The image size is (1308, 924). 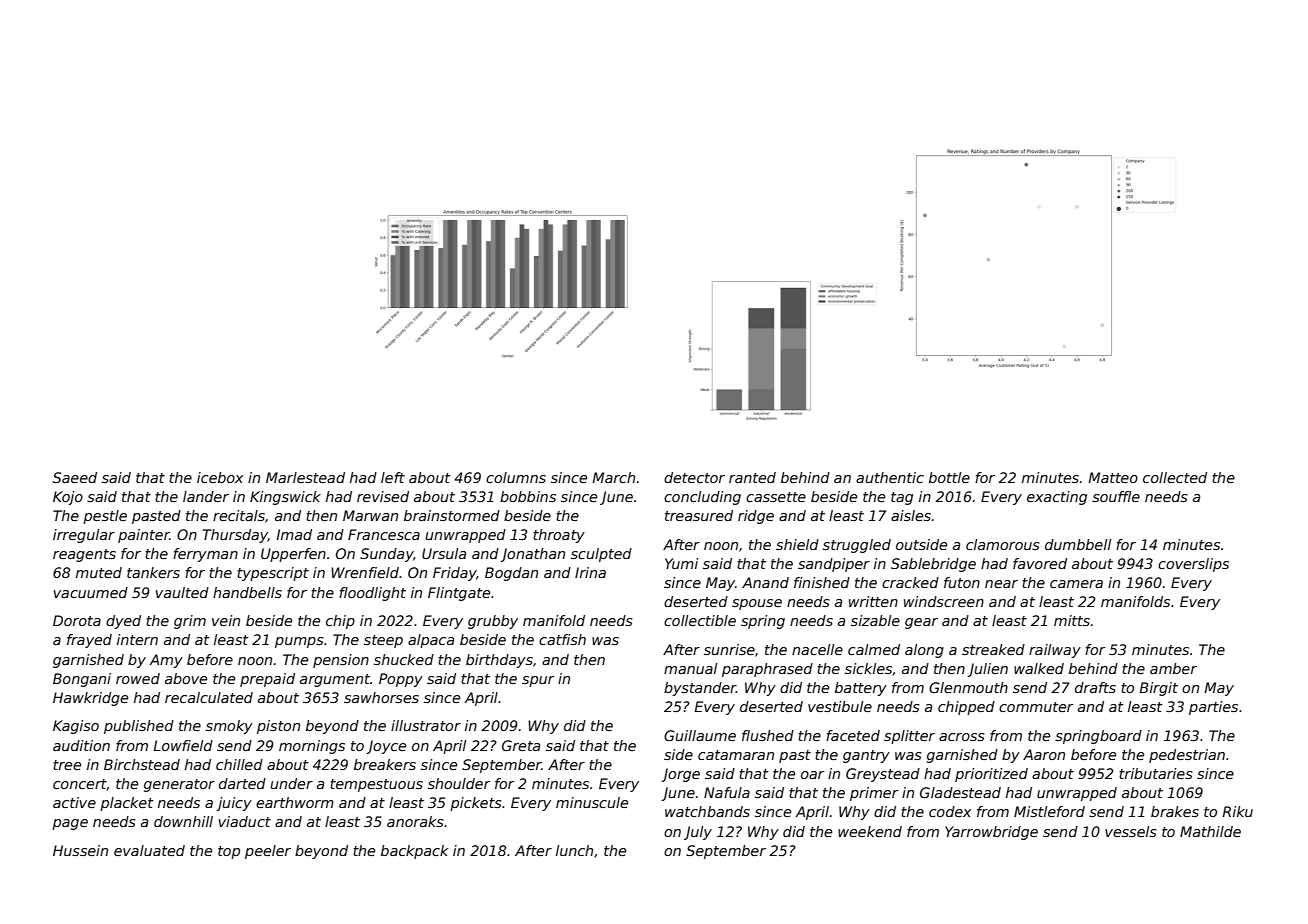 What do you see at coordinates (1113, 477) in the document?
I see `Matteo` at bounding box center [1113, 477].
